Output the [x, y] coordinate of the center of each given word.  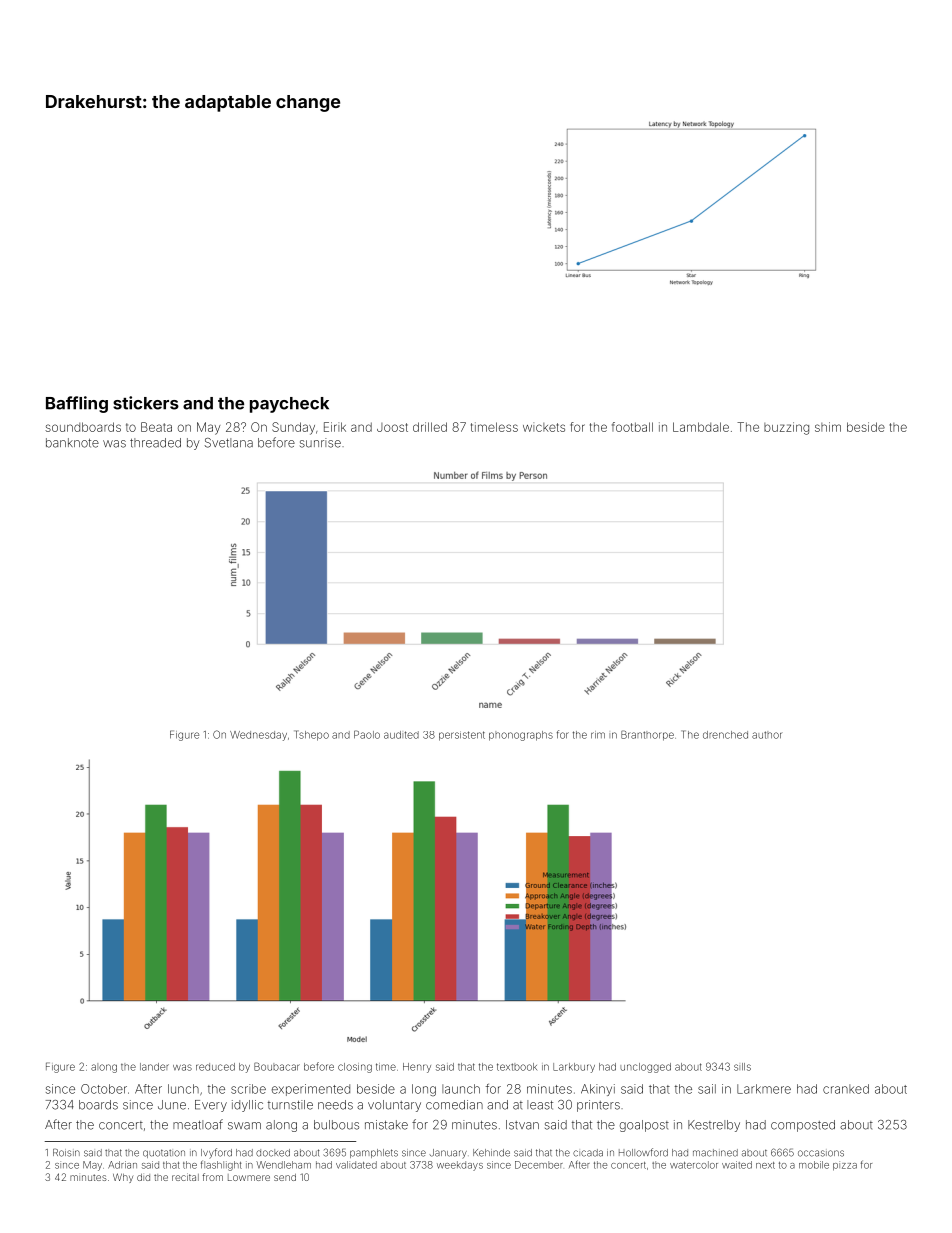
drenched [725, 735]
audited [401, 735]
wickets [544, 427]
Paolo [367, 734]
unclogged [645, 1068]
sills [742, 1067]
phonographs [521, 736]
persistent [462, 736]
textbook [517, 1067]
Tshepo [311, 735]
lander [154, 1067]
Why [123, 1178]
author [767, 735]
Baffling [77, 404]
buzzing [786, 428]
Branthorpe [647, 735]
